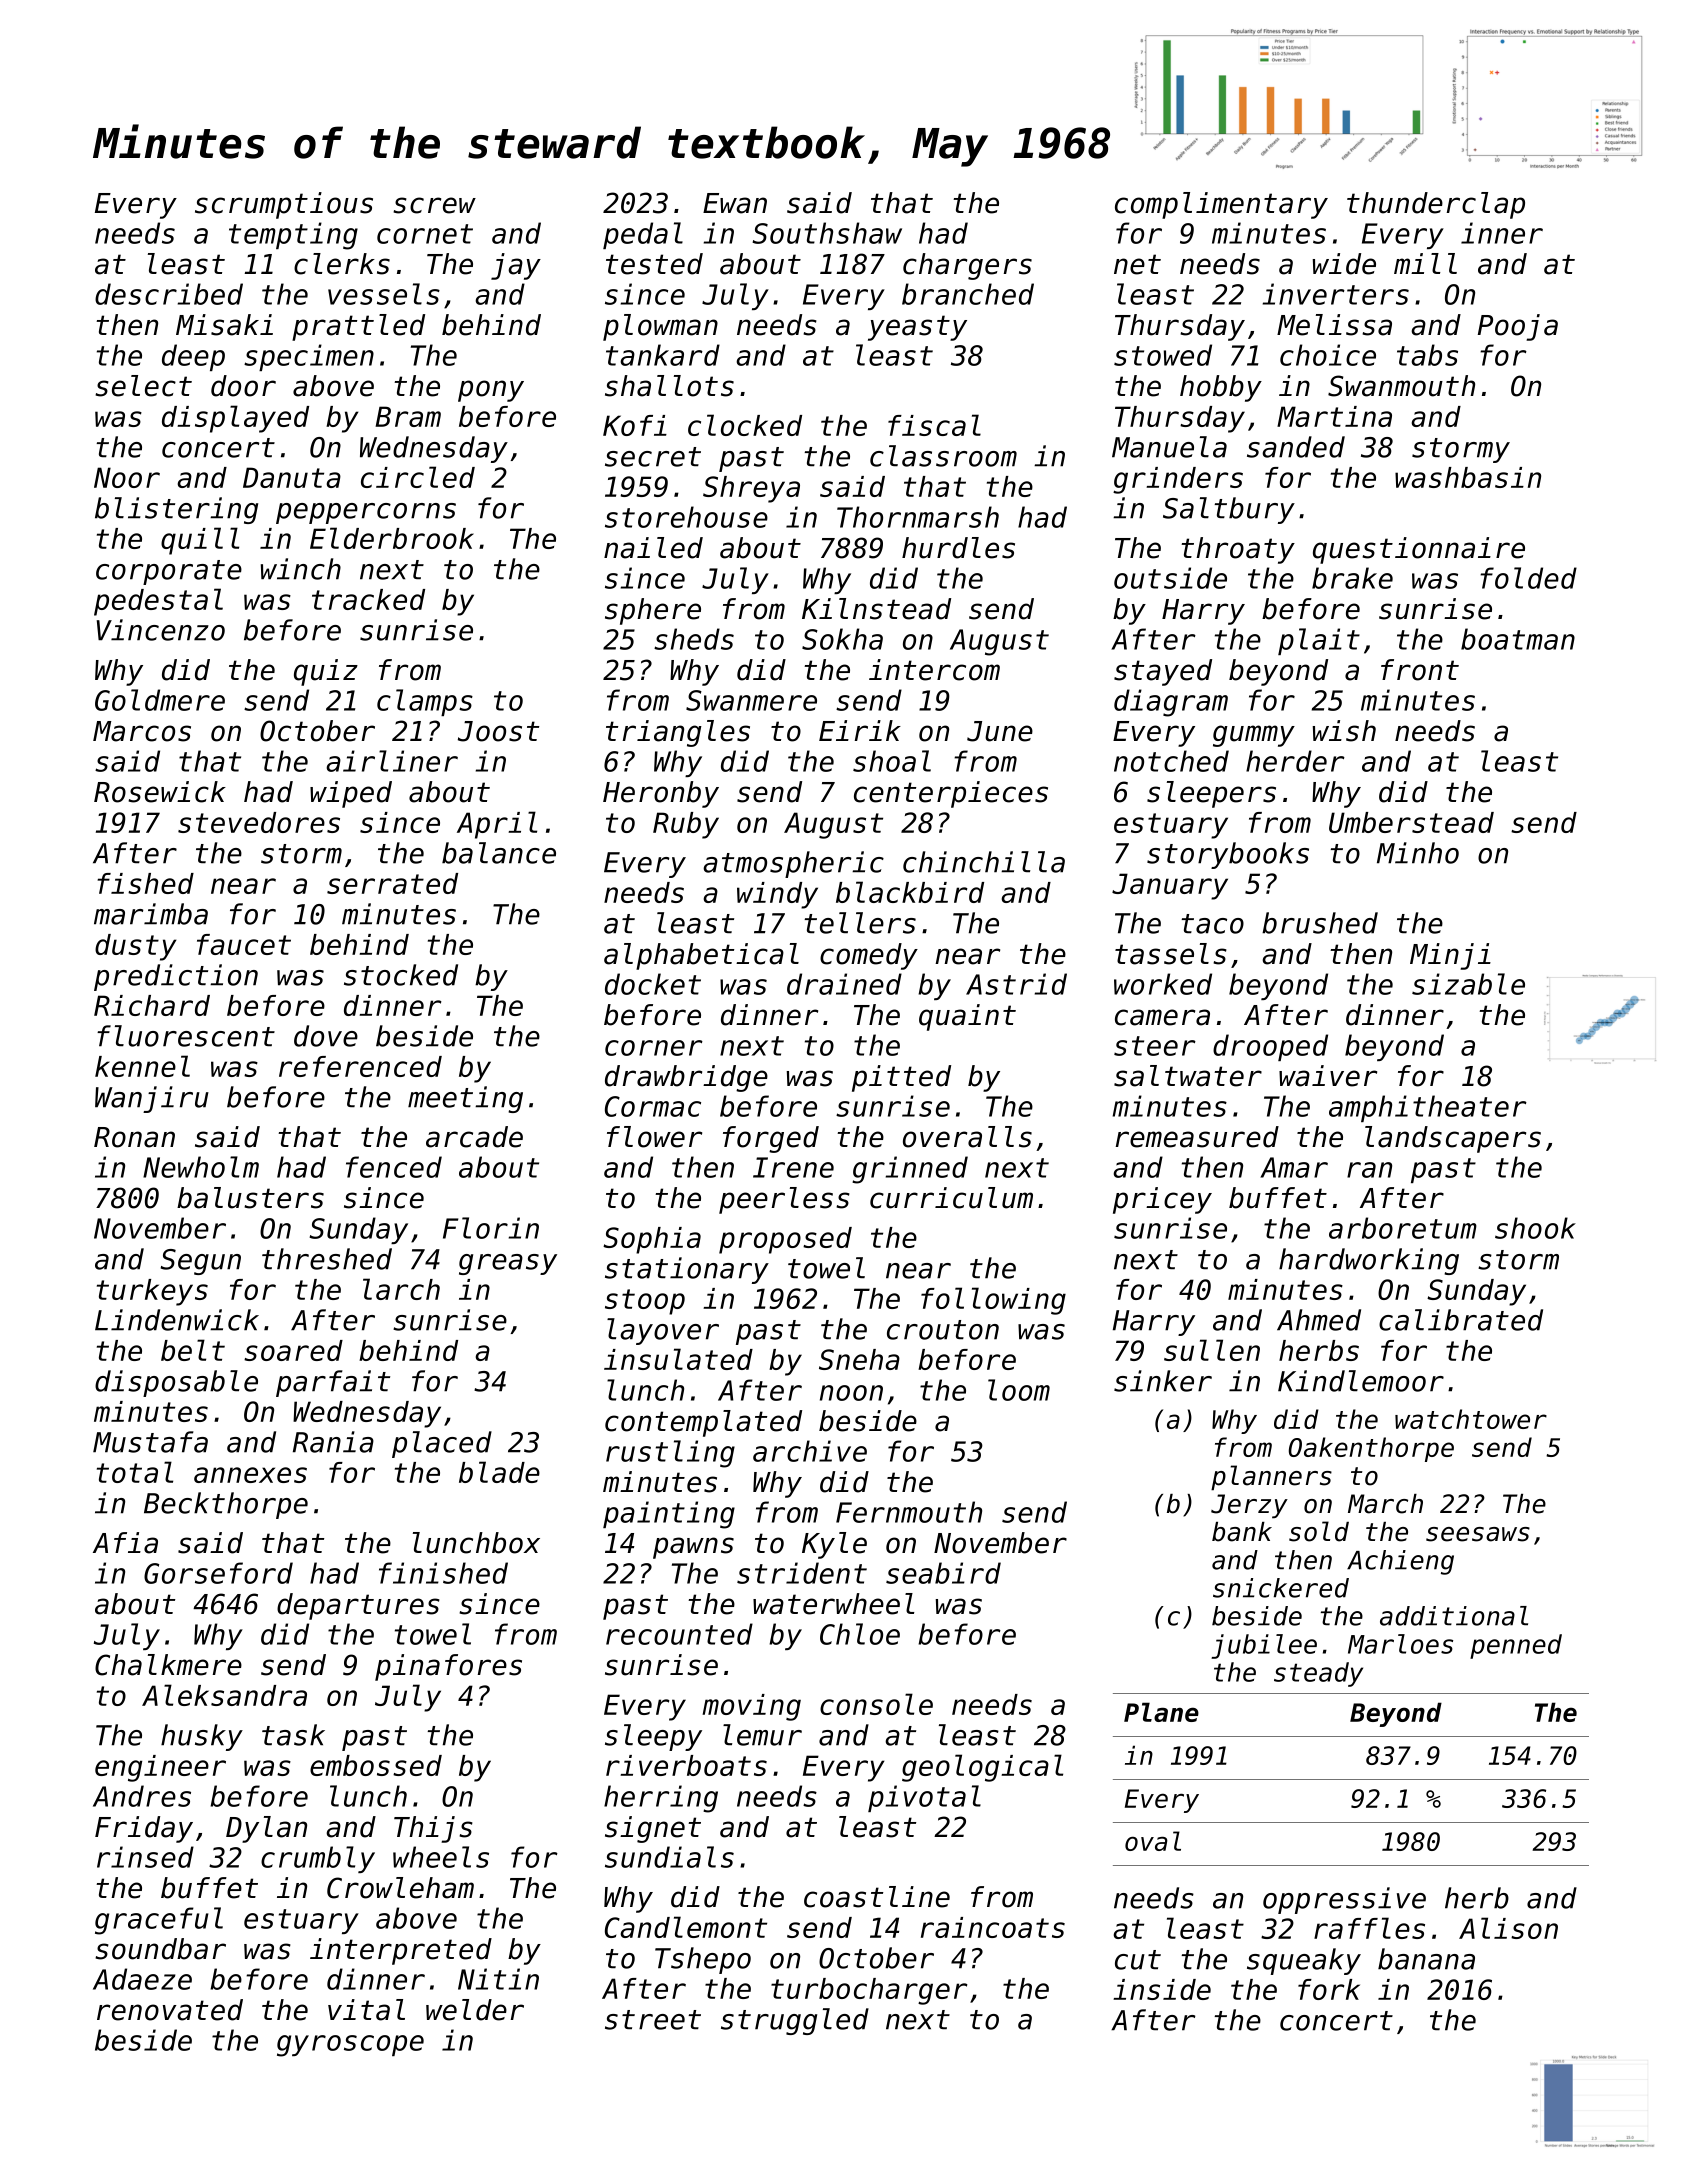  Describe the element at coordinates (135, 947) in the page. I see `dusty` at that location.
